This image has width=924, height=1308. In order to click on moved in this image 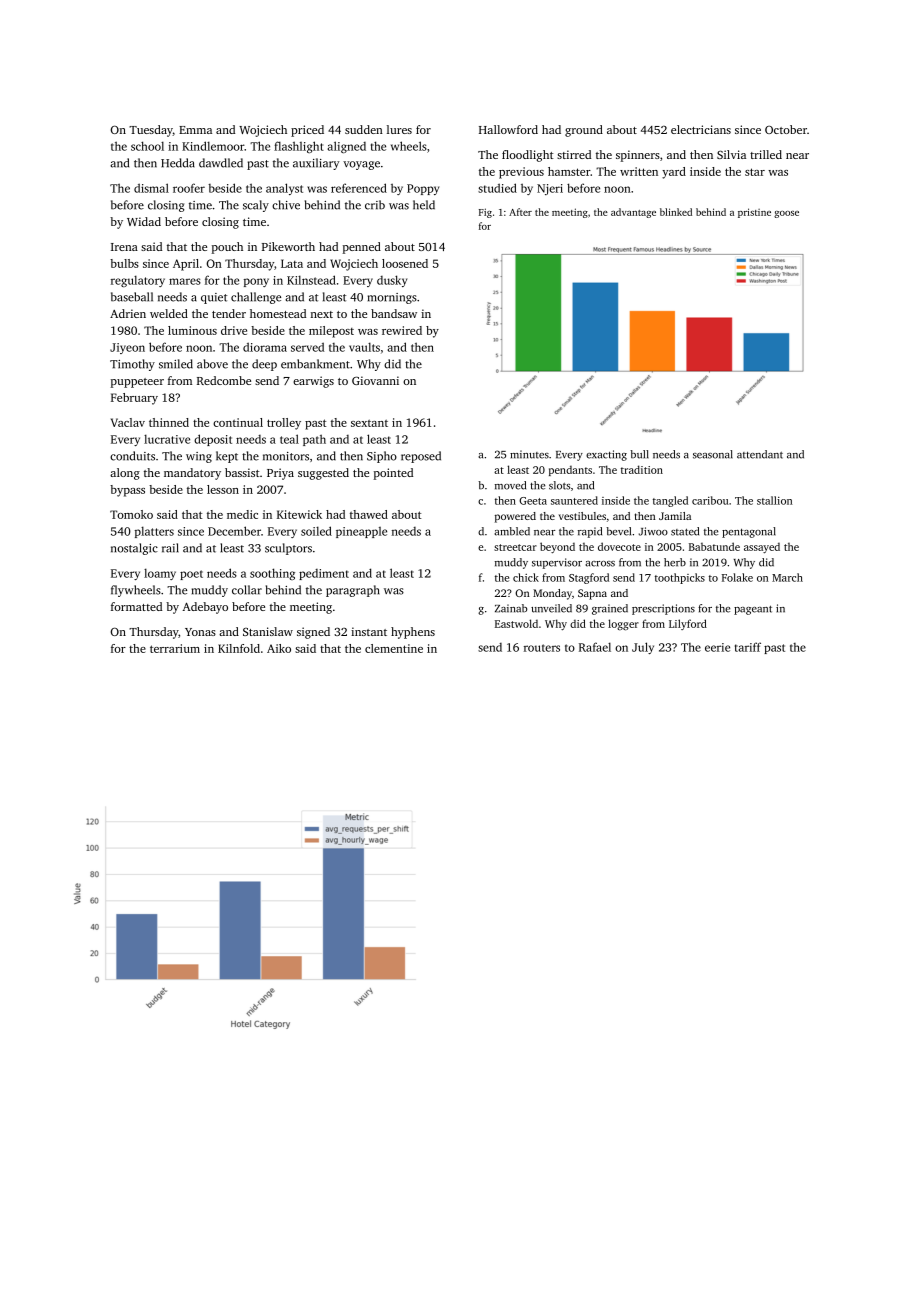, I will do `click(510, 485)`.
